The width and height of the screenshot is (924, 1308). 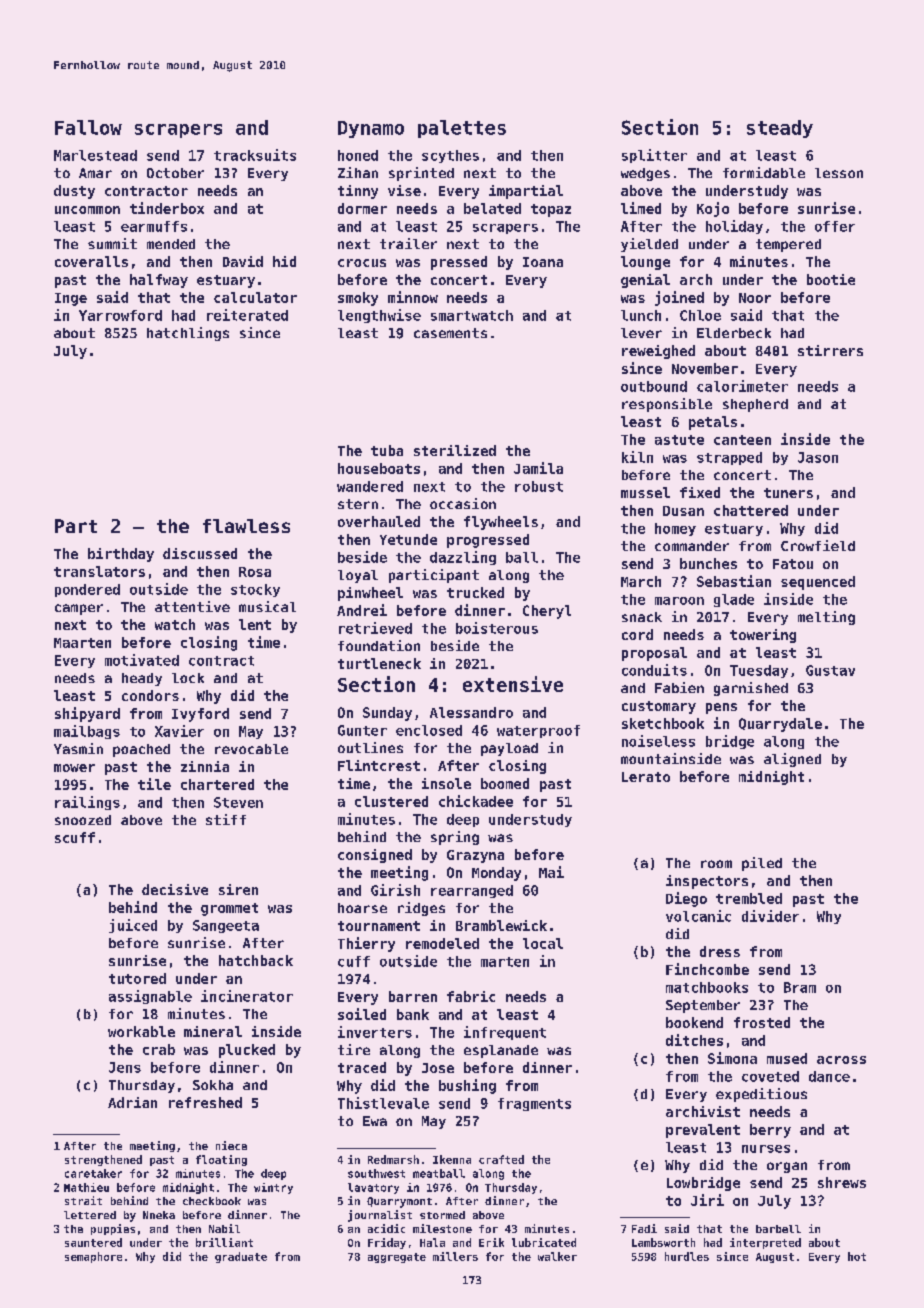 What do you see at coordinates (387, 450) in the screenshot?
I see `tuba` at bounding box center [387, 450].
